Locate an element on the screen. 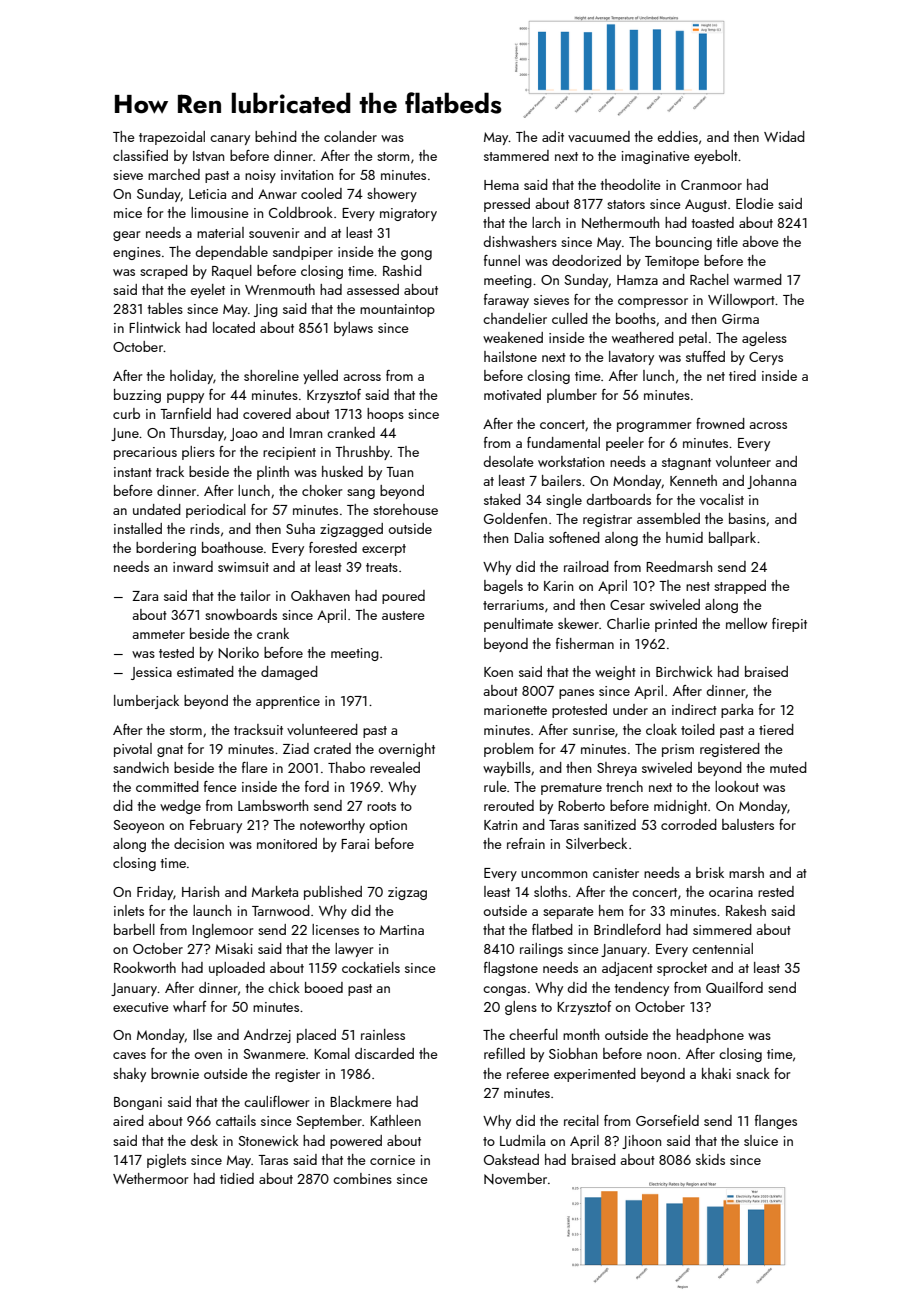  installed is located at coordinates (138, 528).
